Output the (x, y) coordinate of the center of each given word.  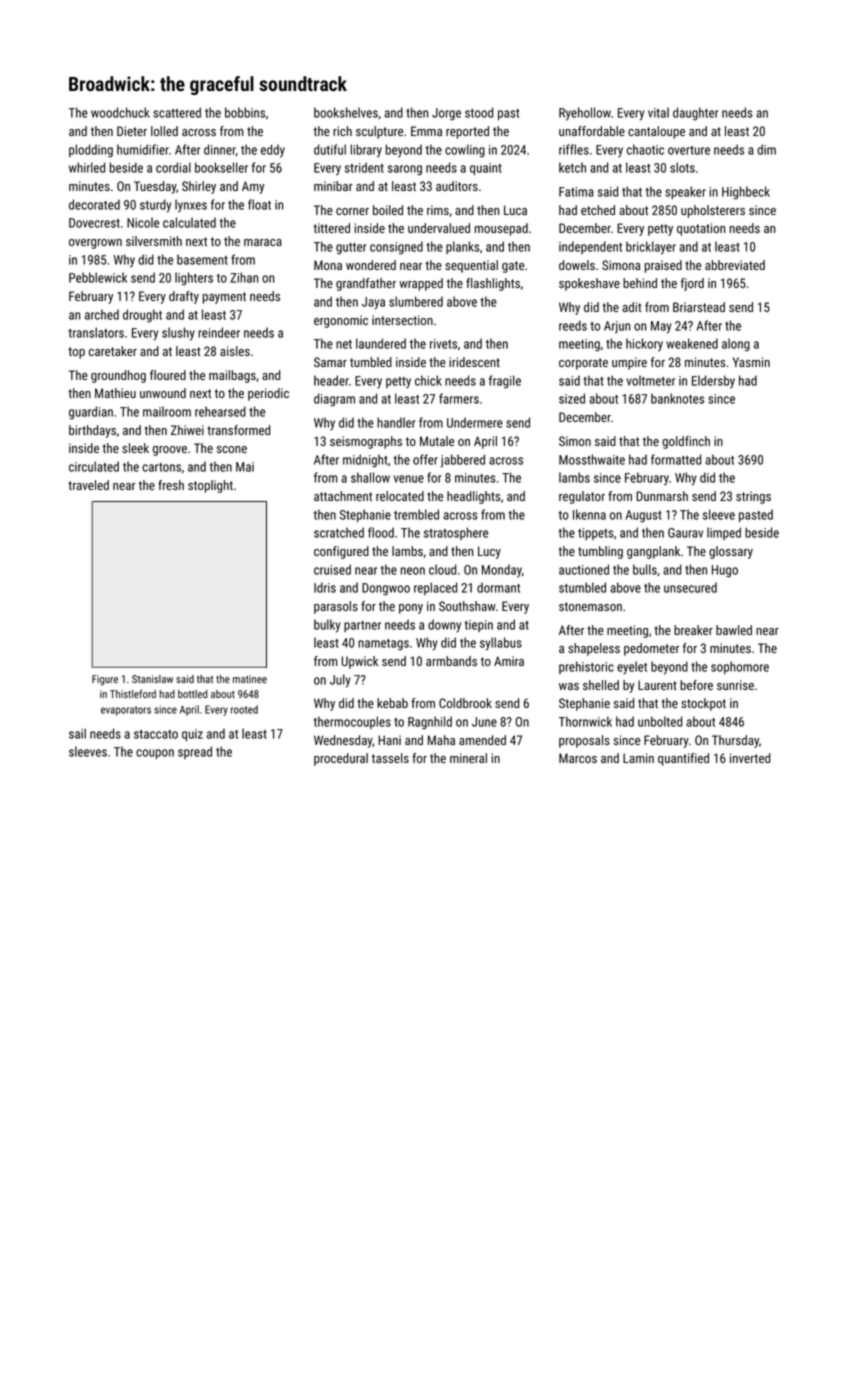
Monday (502, 571)
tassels (390, 758)
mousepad (501, 229)
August (643, 516)
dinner (220, 150)
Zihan (244, 277)
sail (77, 733)
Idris (325, 587)
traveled (88, 485)
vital (658, 112)
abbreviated (735, 265)
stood (479, 112)
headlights (473, 497)
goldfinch (686, 442)
